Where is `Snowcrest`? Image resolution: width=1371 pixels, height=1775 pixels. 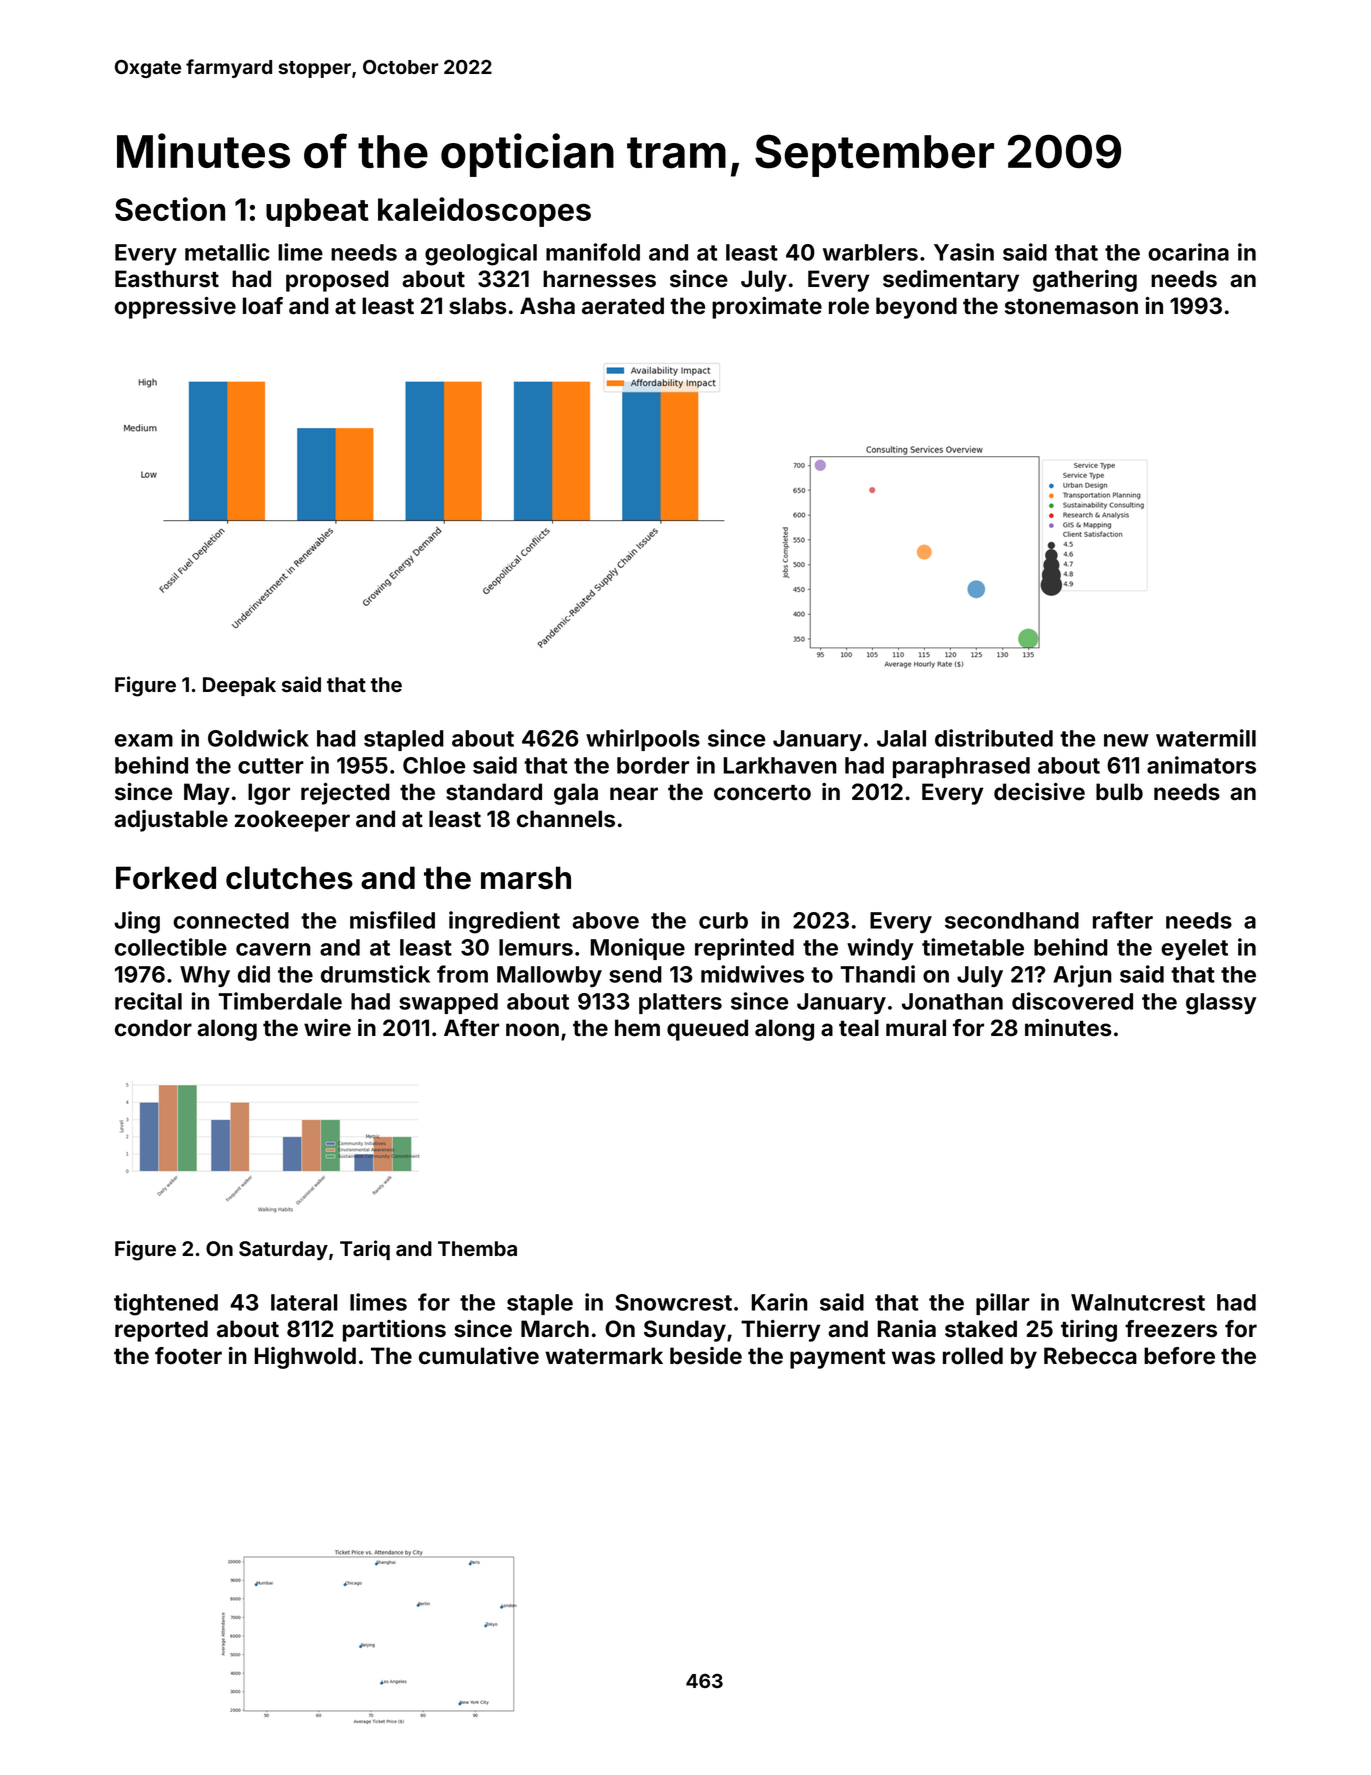 Snowcrest is located at coordinates (673, 1302).
